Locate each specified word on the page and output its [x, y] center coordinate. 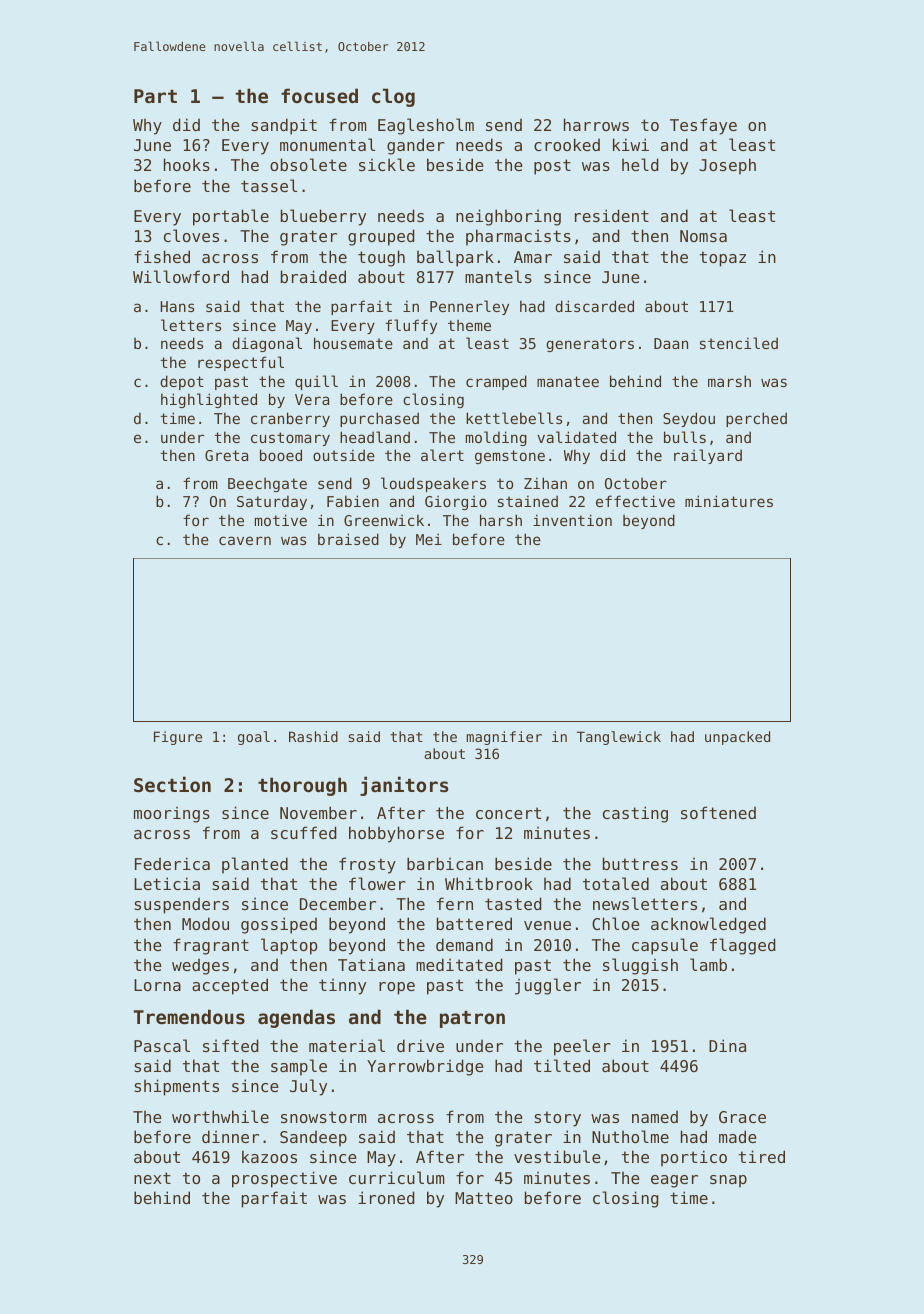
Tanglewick [619, 738]
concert [508, 813]
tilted [562, 1065]
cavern [245, 540]
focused [319, 95]
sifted [231, 1045]
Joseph [727, 166]
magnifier [504, 738]
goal [254, 738]
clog [393, 97]
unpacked [737, 738]
